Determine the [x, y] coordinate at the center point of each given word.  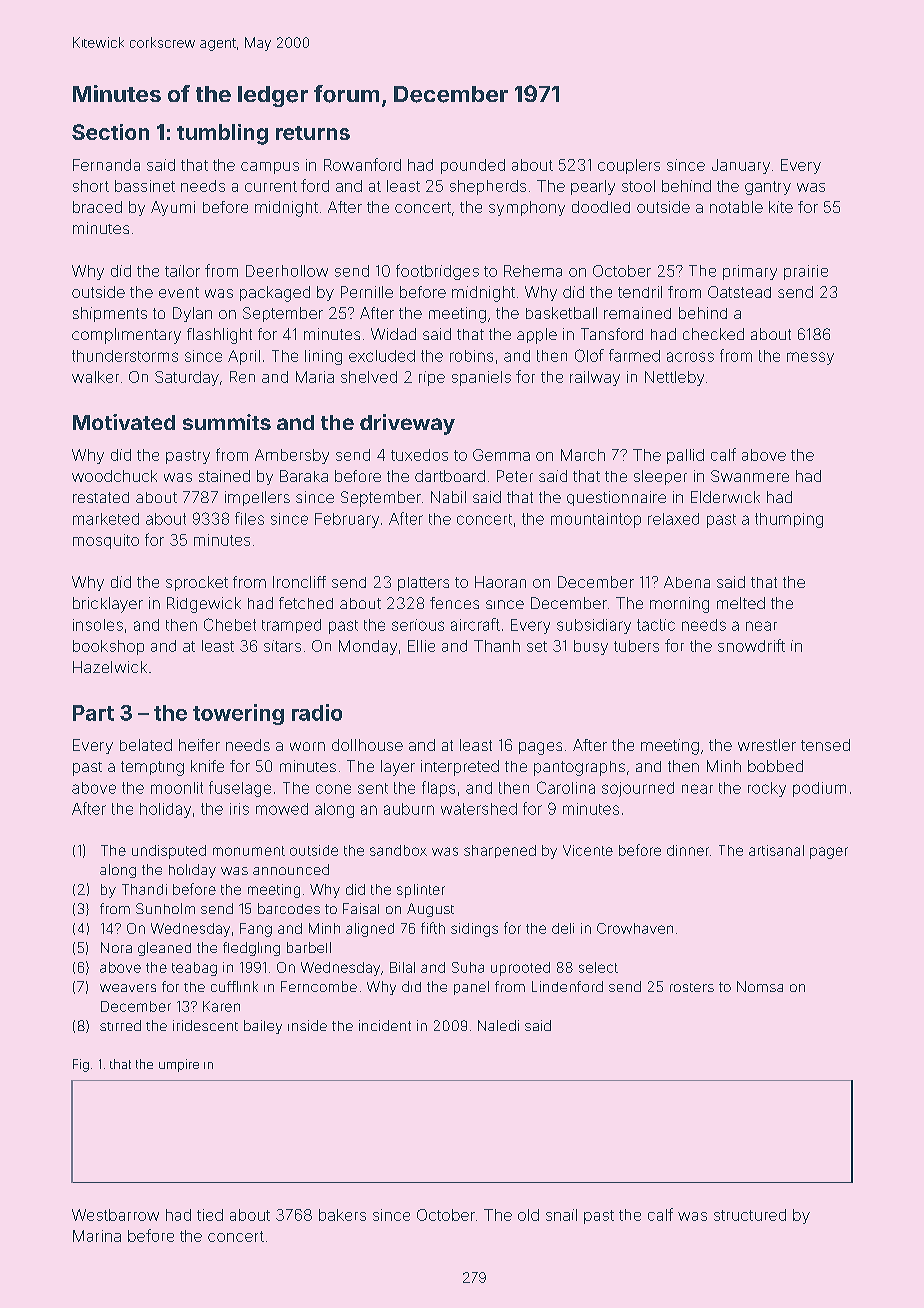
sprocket [197, 583]
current [271, 186]
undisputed [169, 852]
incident [385, 1025]
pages [540, 748]
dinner [688, 850]
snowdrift [751, 645]
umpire [179, 1065]
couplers [629, 166]
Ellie [421, 646]
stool [638, 186]
